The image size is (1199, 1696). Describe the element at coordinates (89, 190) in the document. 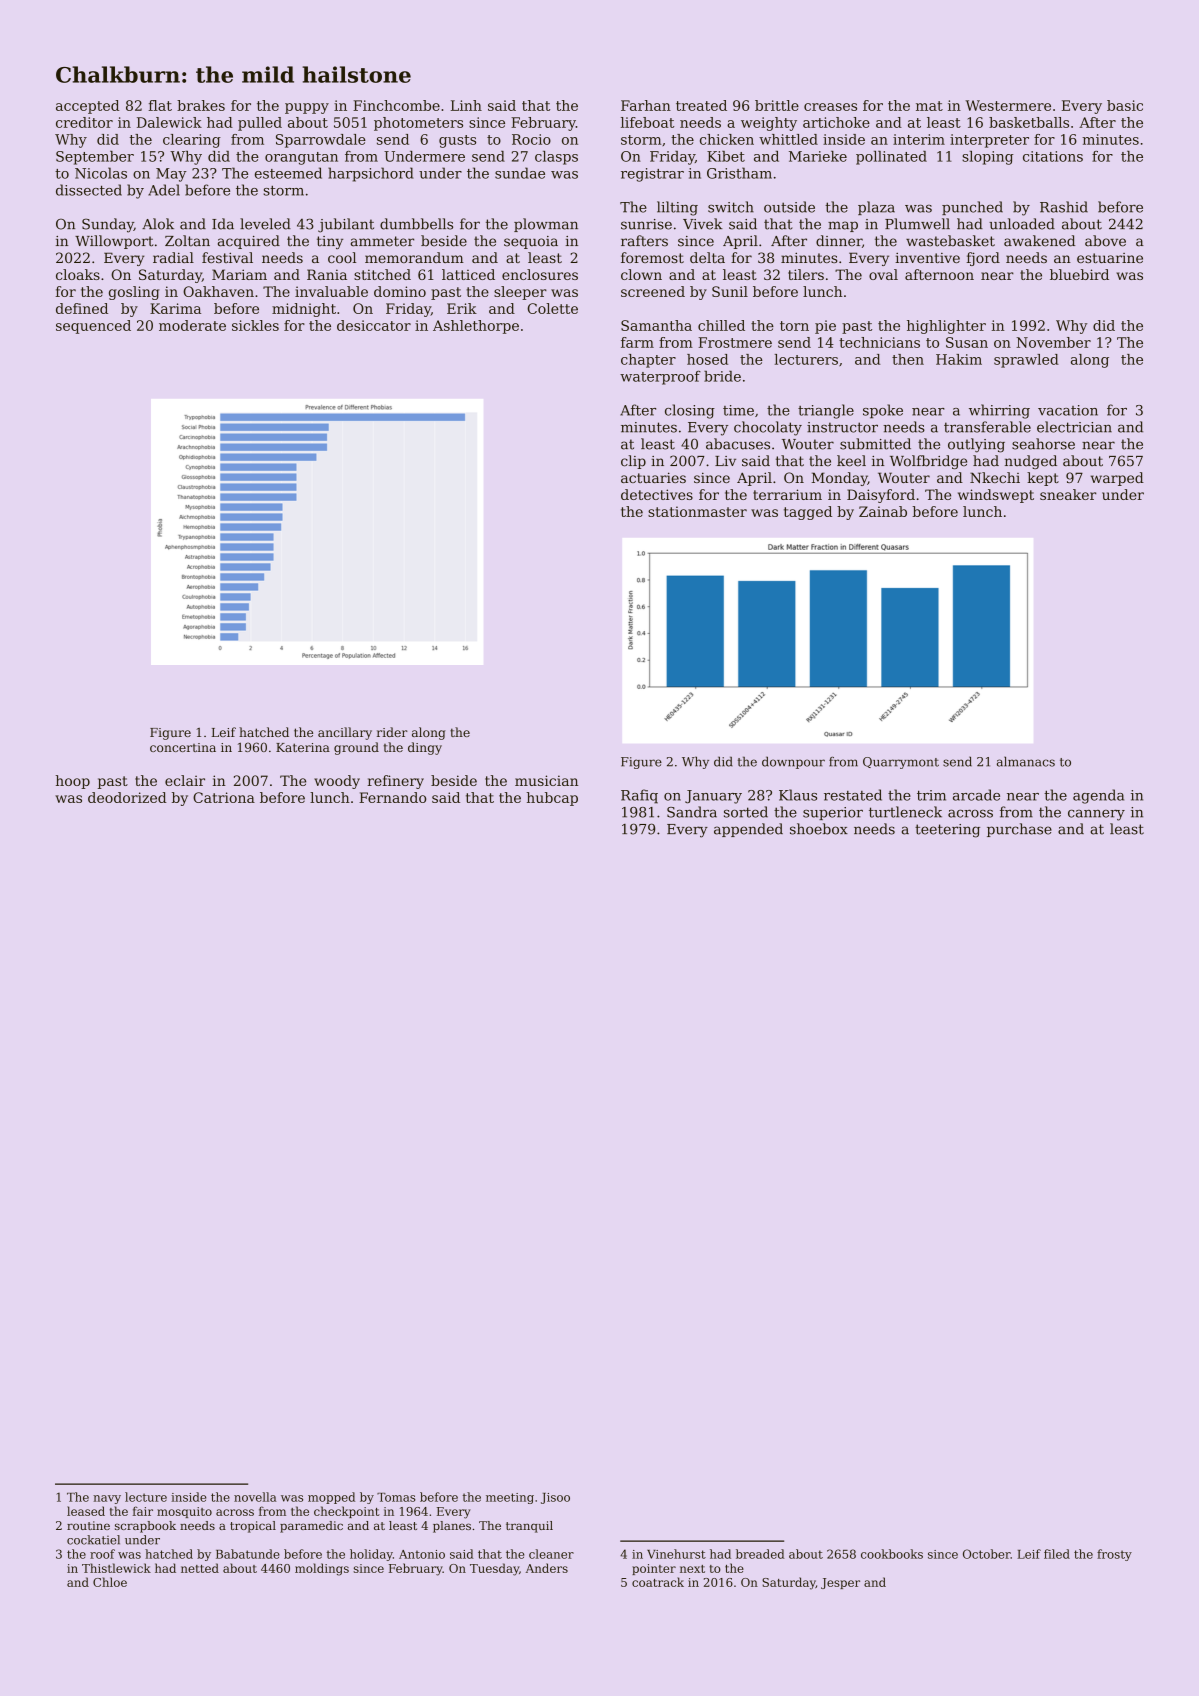

I see `dissected` at that location.
